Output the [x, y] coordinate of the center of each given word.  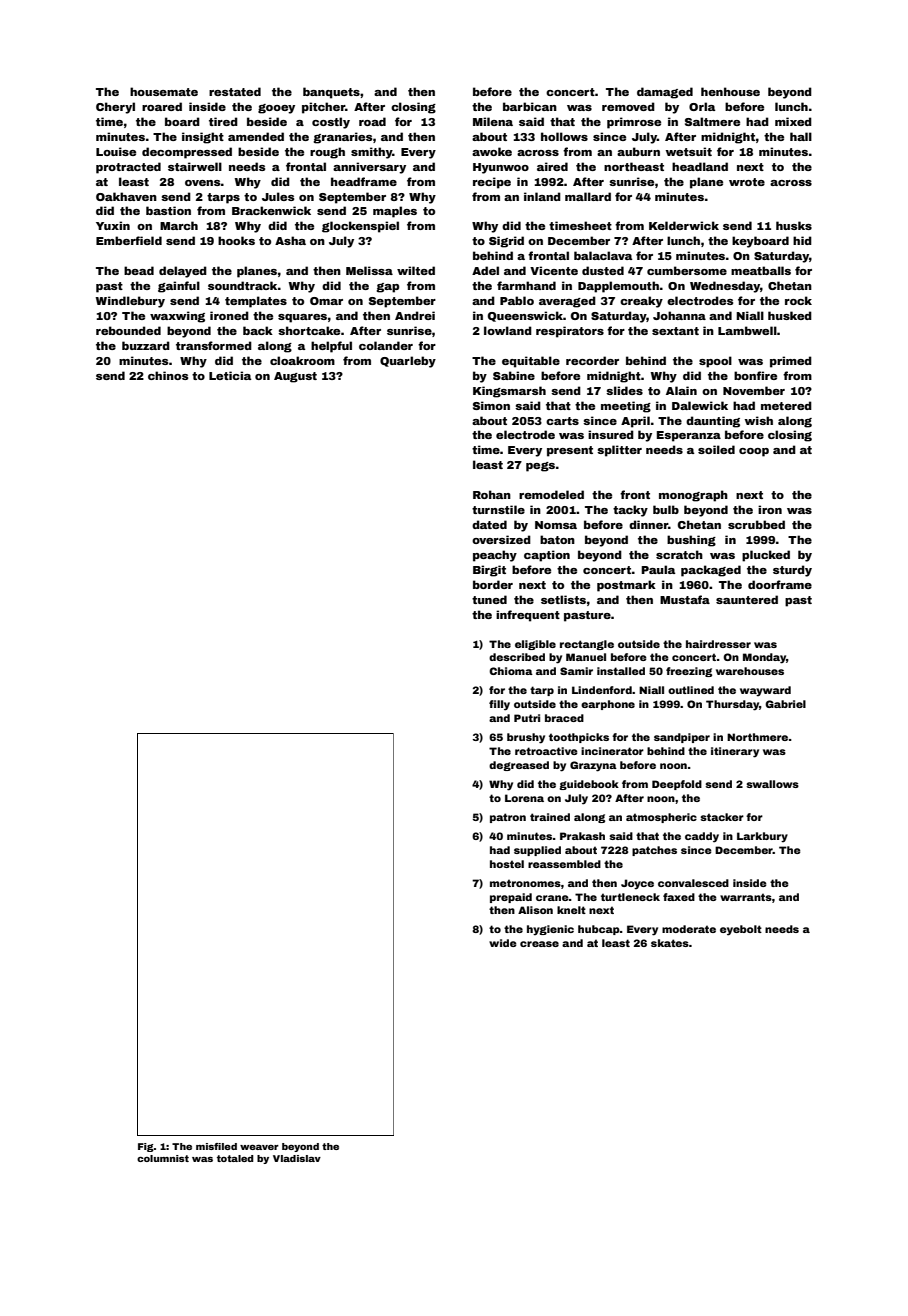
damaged [665, 93]
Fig [146, 1147]
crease [539, 944]
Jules [278, 196]
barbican [530, 106]
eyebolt [741, 930]
